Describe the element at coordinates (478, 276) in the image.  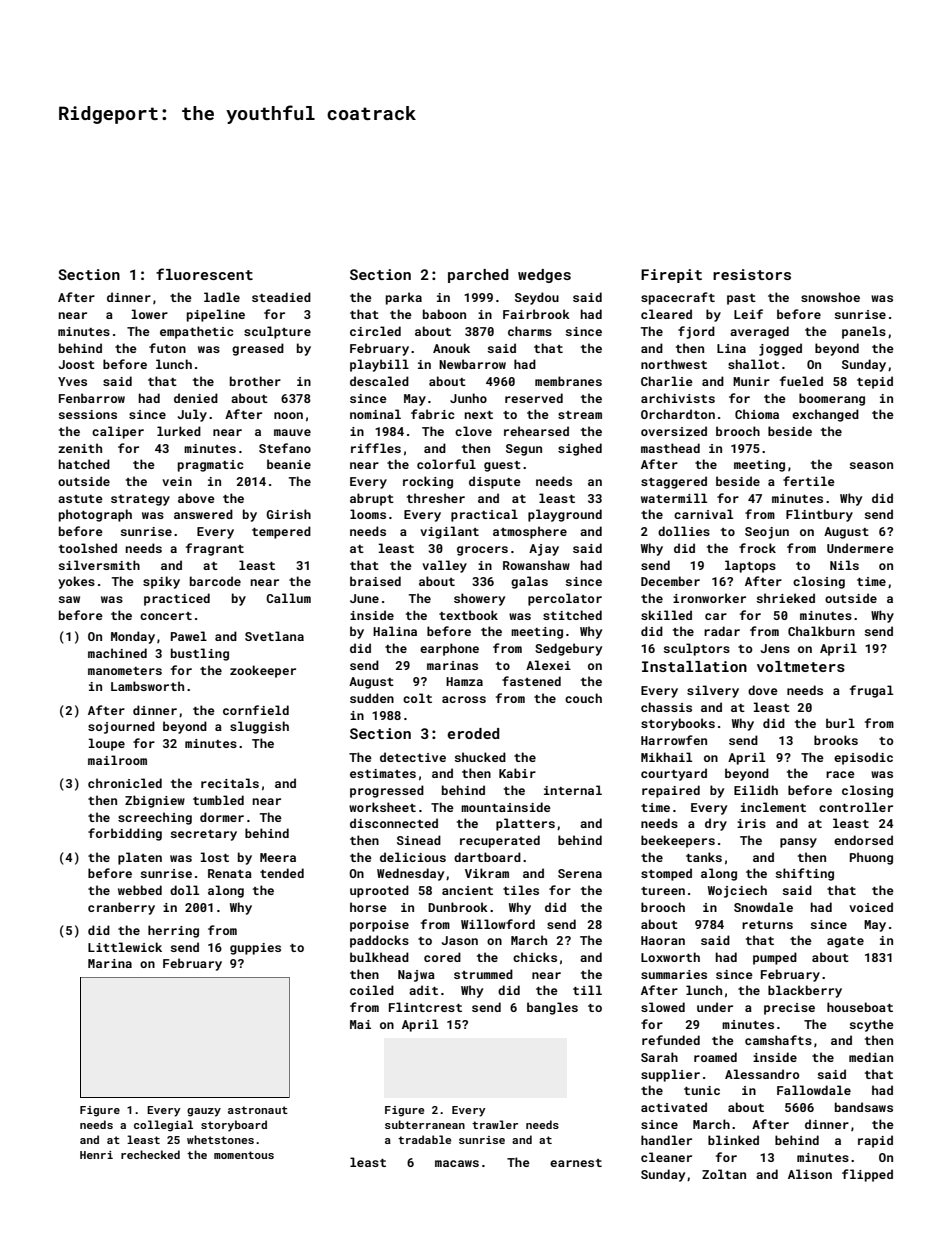
I see `parched` at that location.
